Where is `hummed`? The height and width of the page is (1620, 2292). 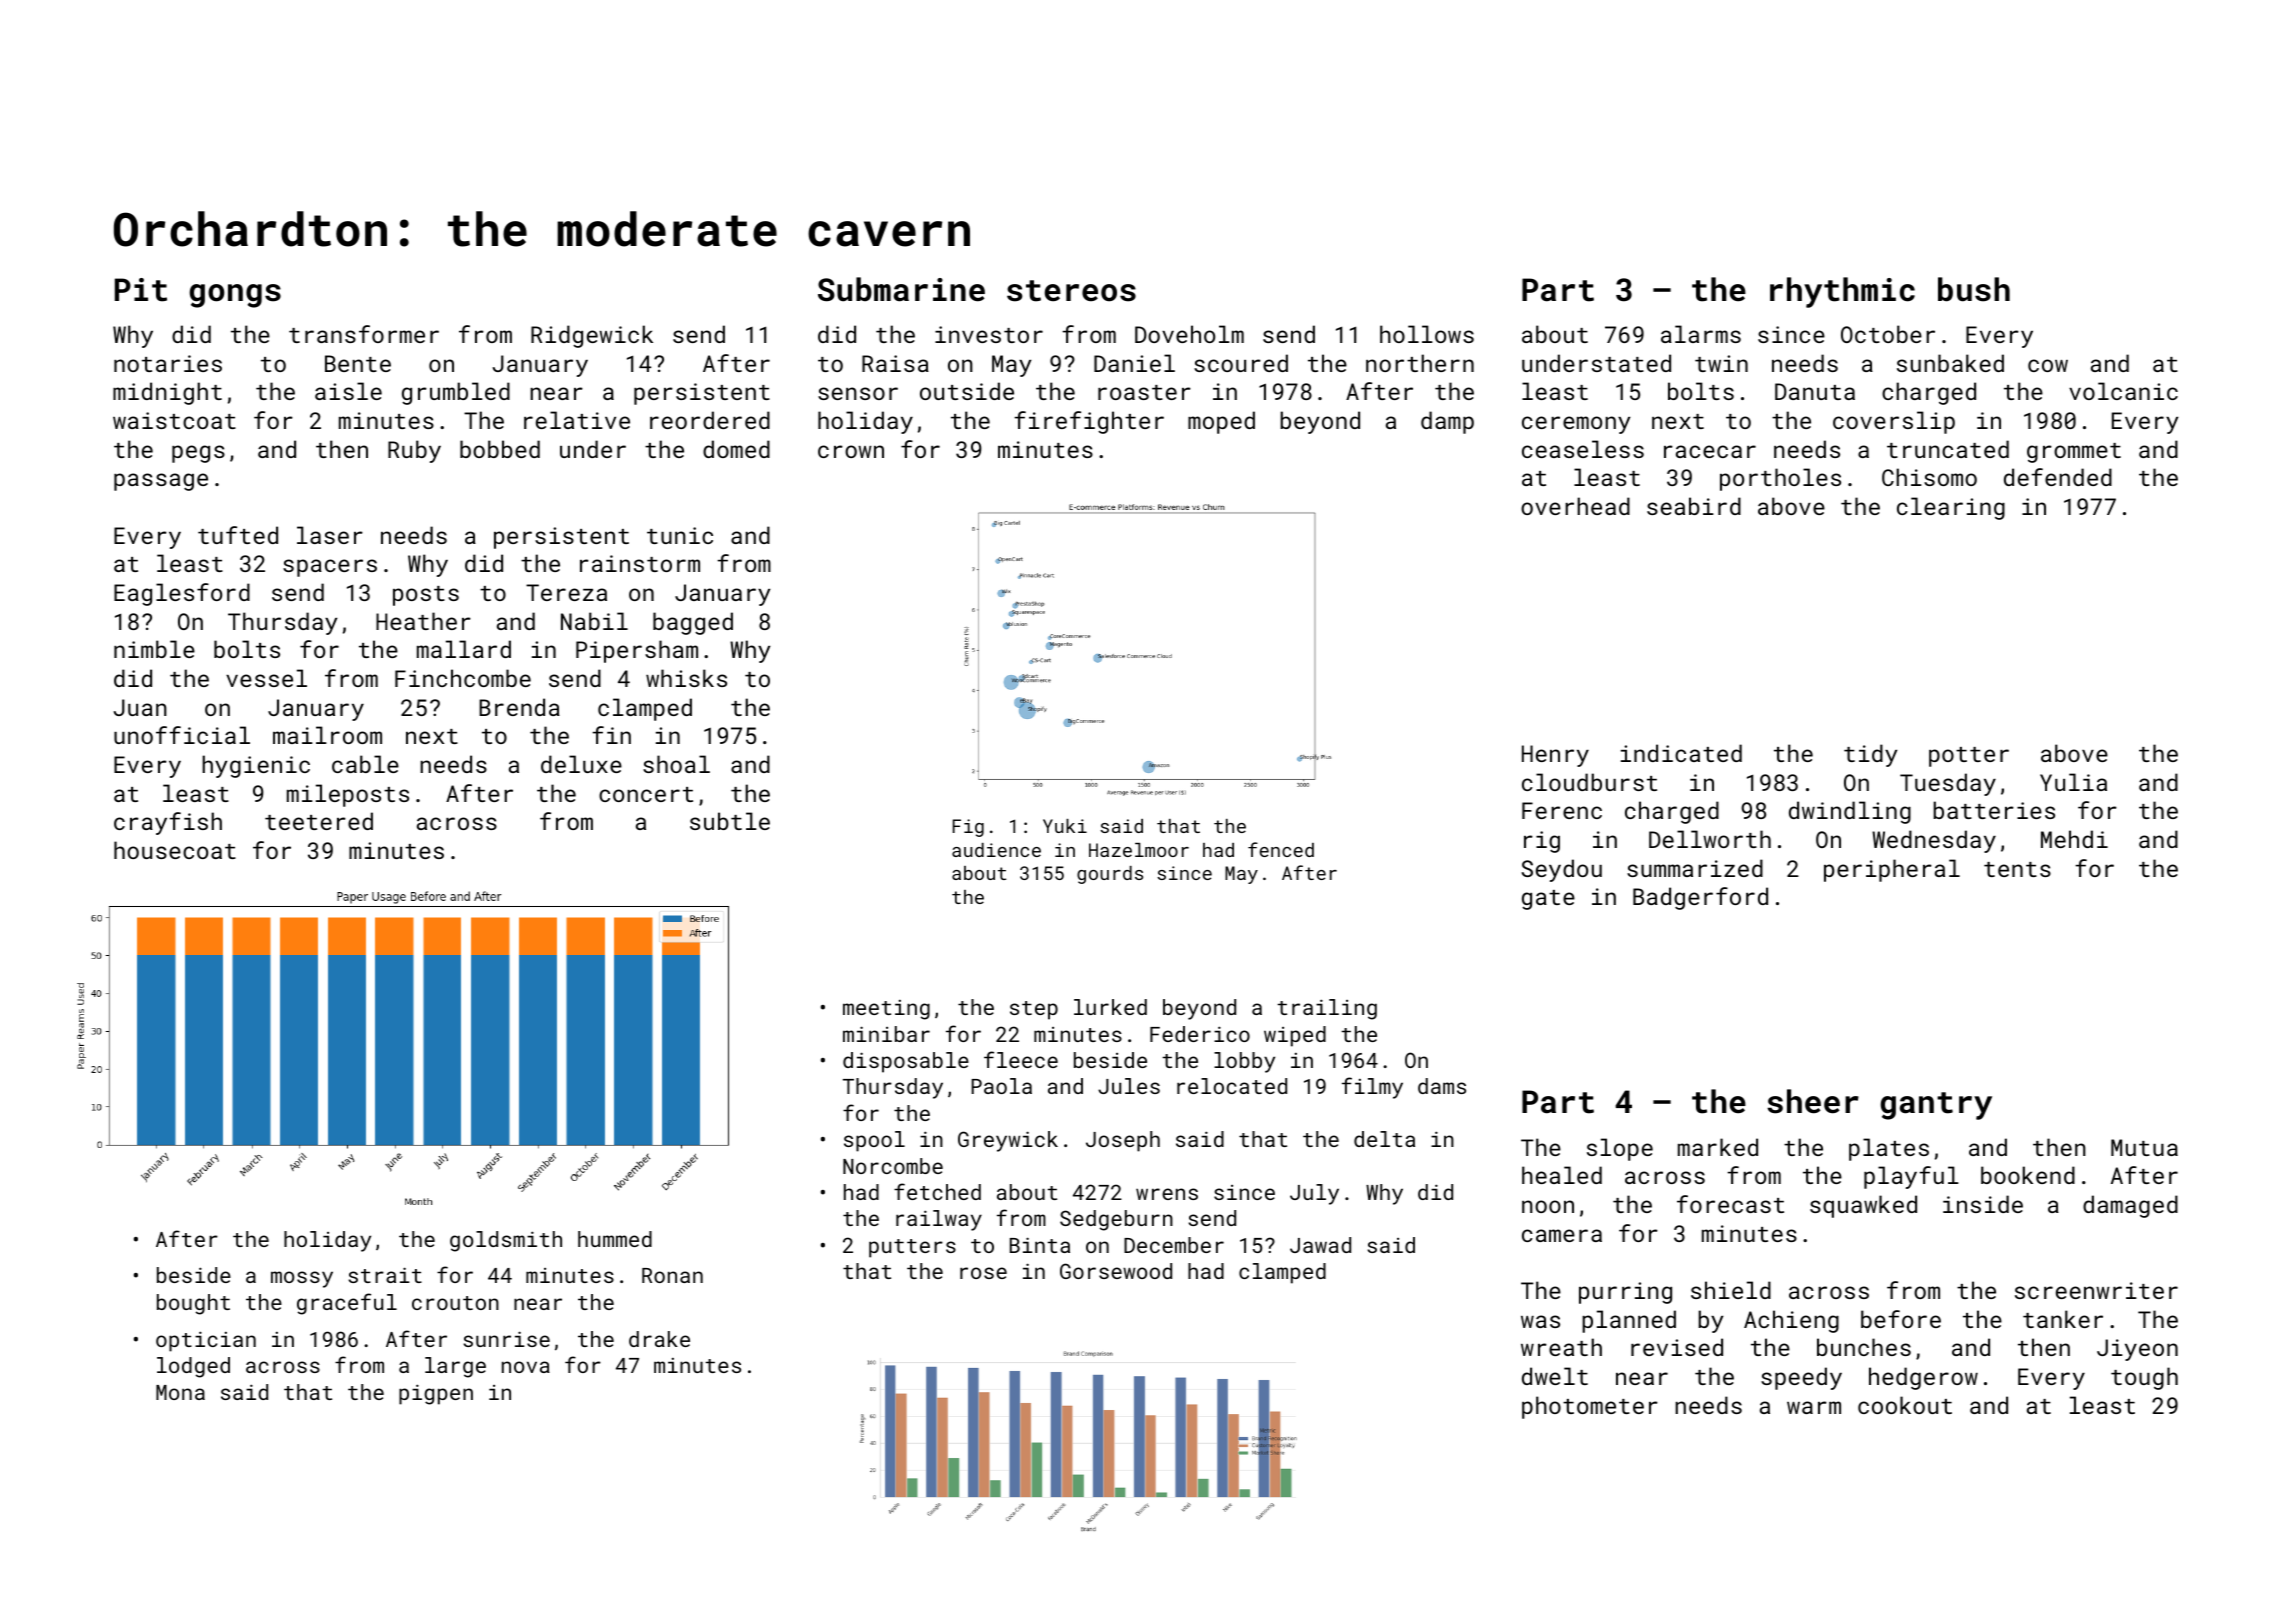
hummed is located at coordinates (615, 1239).
